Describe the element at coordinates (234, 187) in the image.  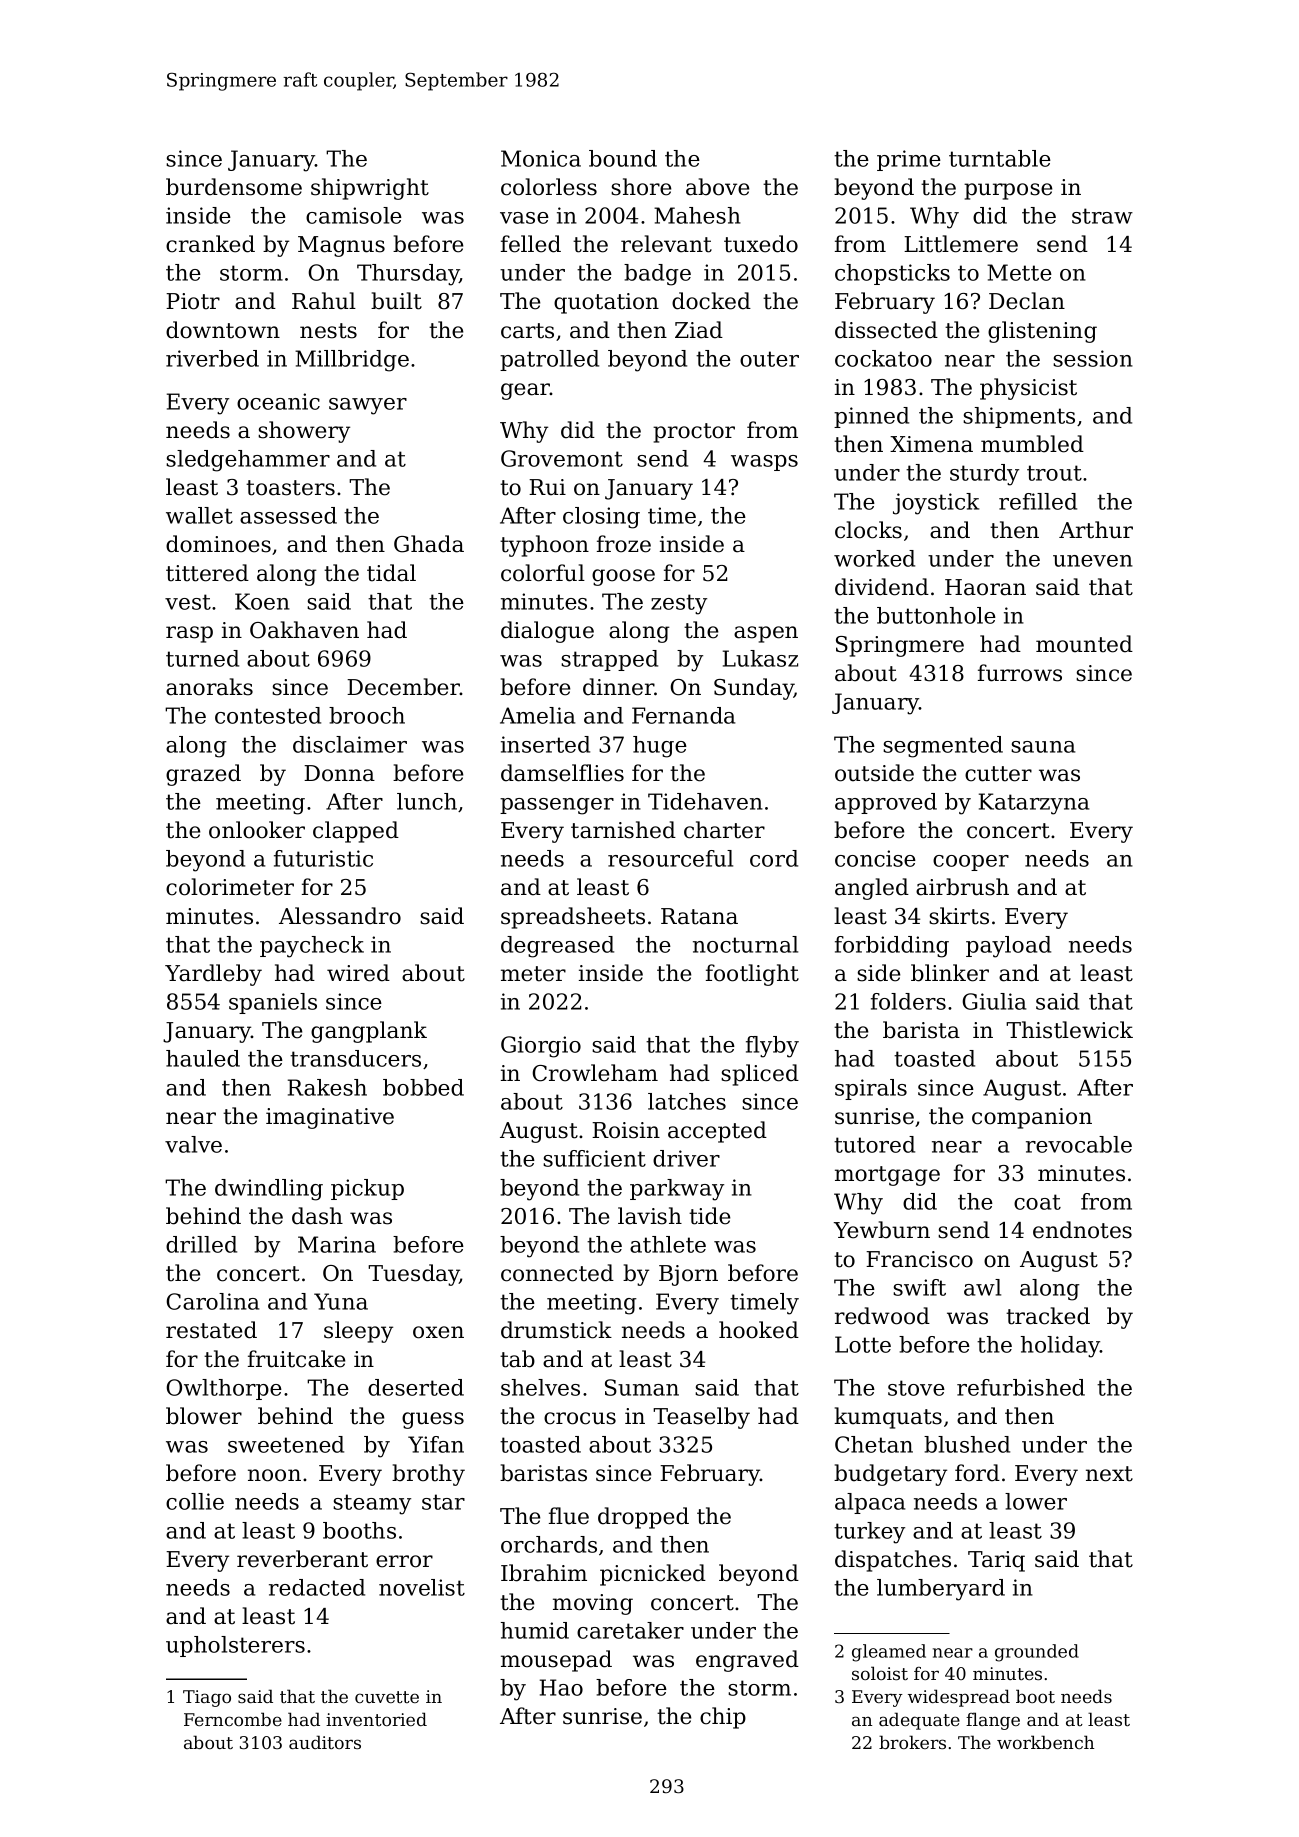
I see `burdensome` at that location.
